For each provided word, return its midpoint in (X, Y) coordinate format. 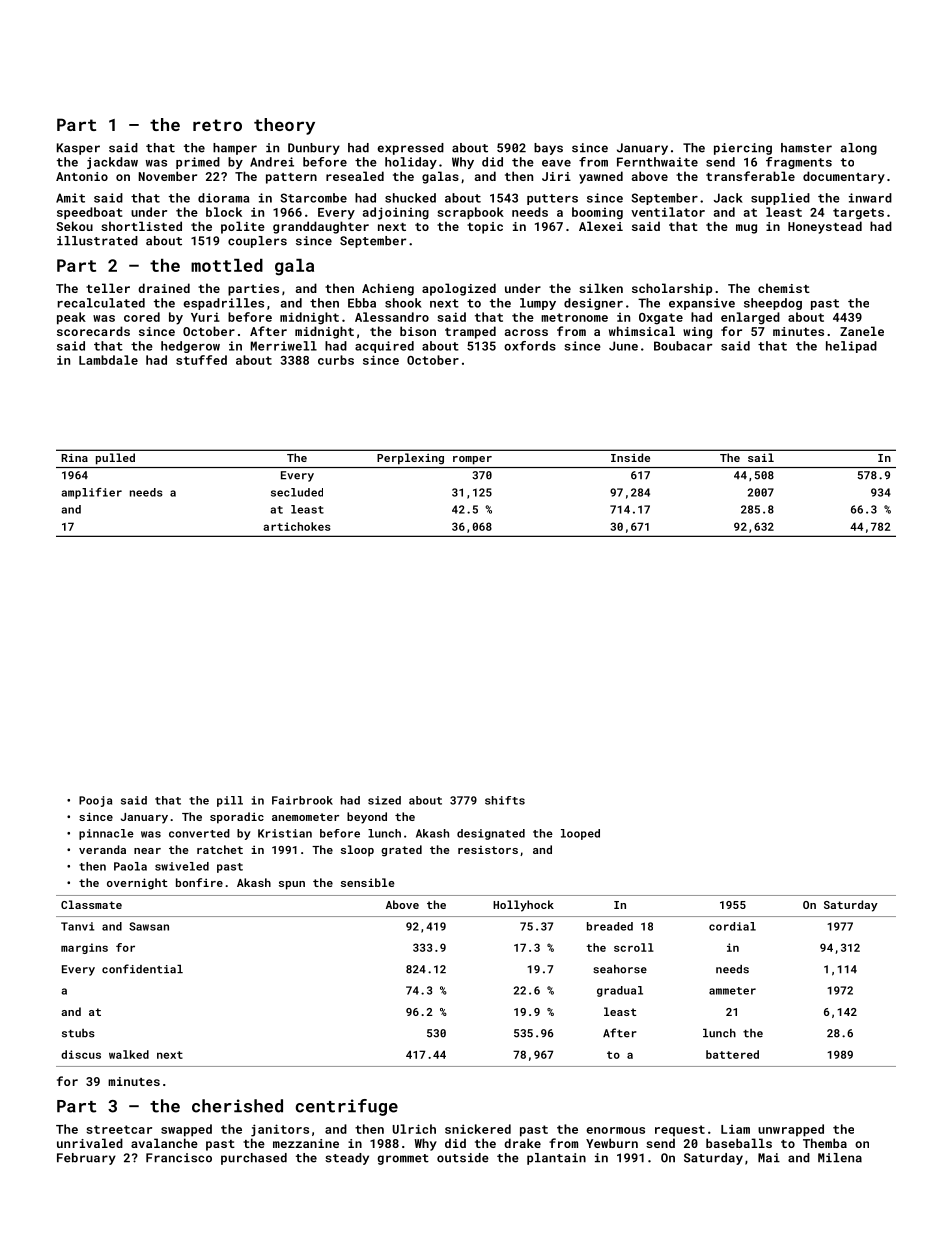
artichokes (296, 526)
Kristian (285, 833)
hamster (806, 148)
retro (217, 125)
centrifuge (346, 1107)
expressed (410, 149)
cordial (732, 926)
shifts (505, 800)
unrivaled (90, 1143)
